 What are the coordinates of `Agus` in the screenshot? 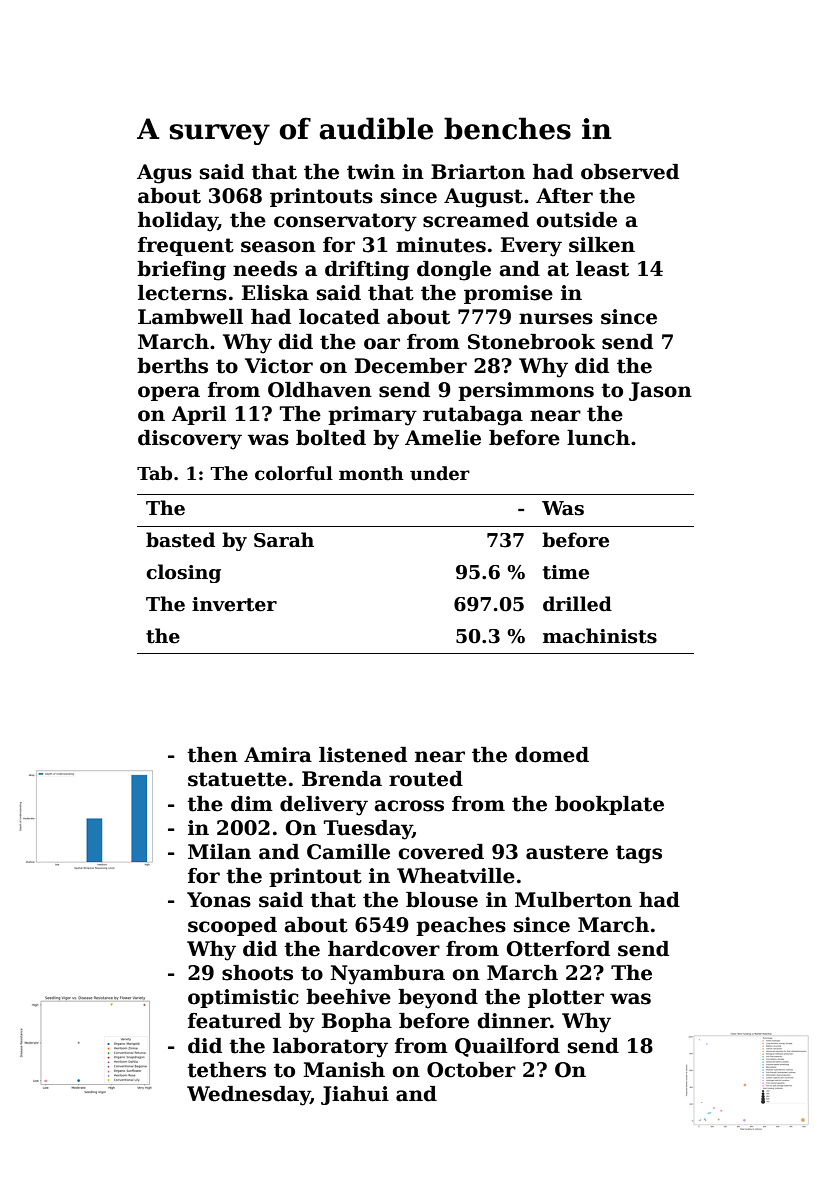 It's located at (164, 174).
